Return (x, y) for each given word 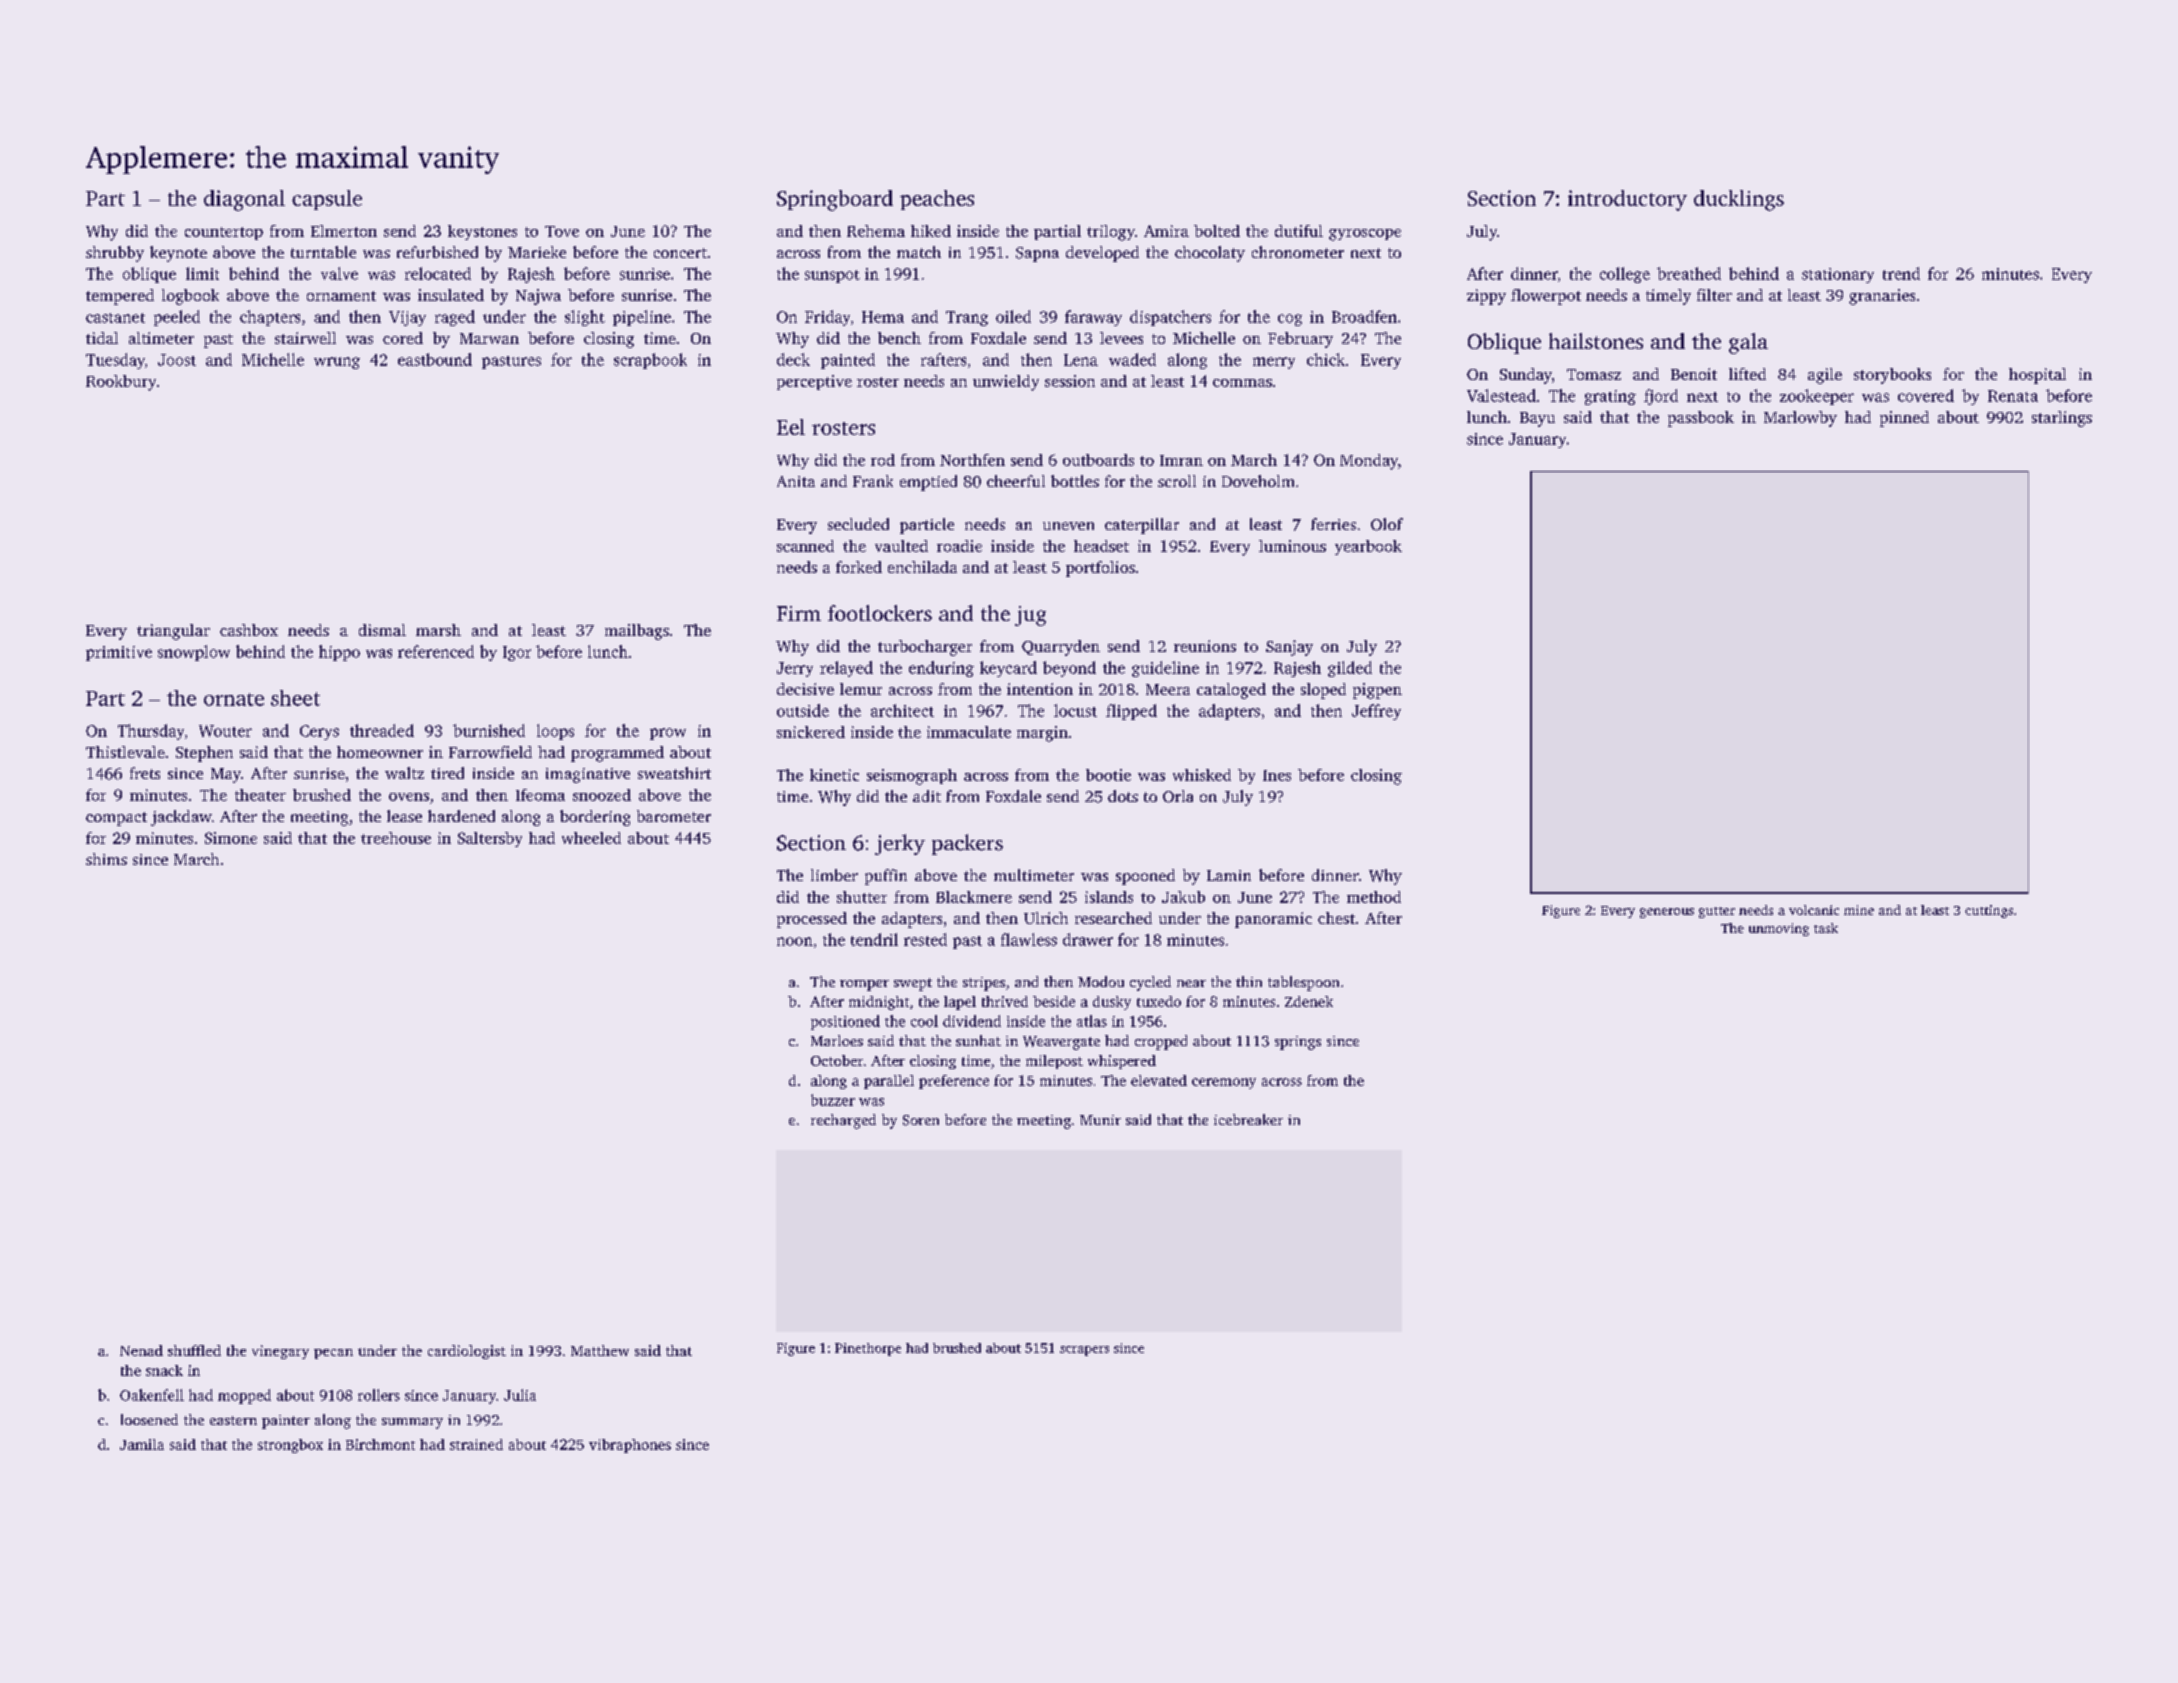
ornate (234, 699)
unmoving (1779, 929)
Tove (562, 231)
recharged (843, 1121)
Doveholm (1258, 481)
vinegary (280, 1352)
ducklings (1739, 200)
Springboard (835, 200)
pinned (1904, 419)
